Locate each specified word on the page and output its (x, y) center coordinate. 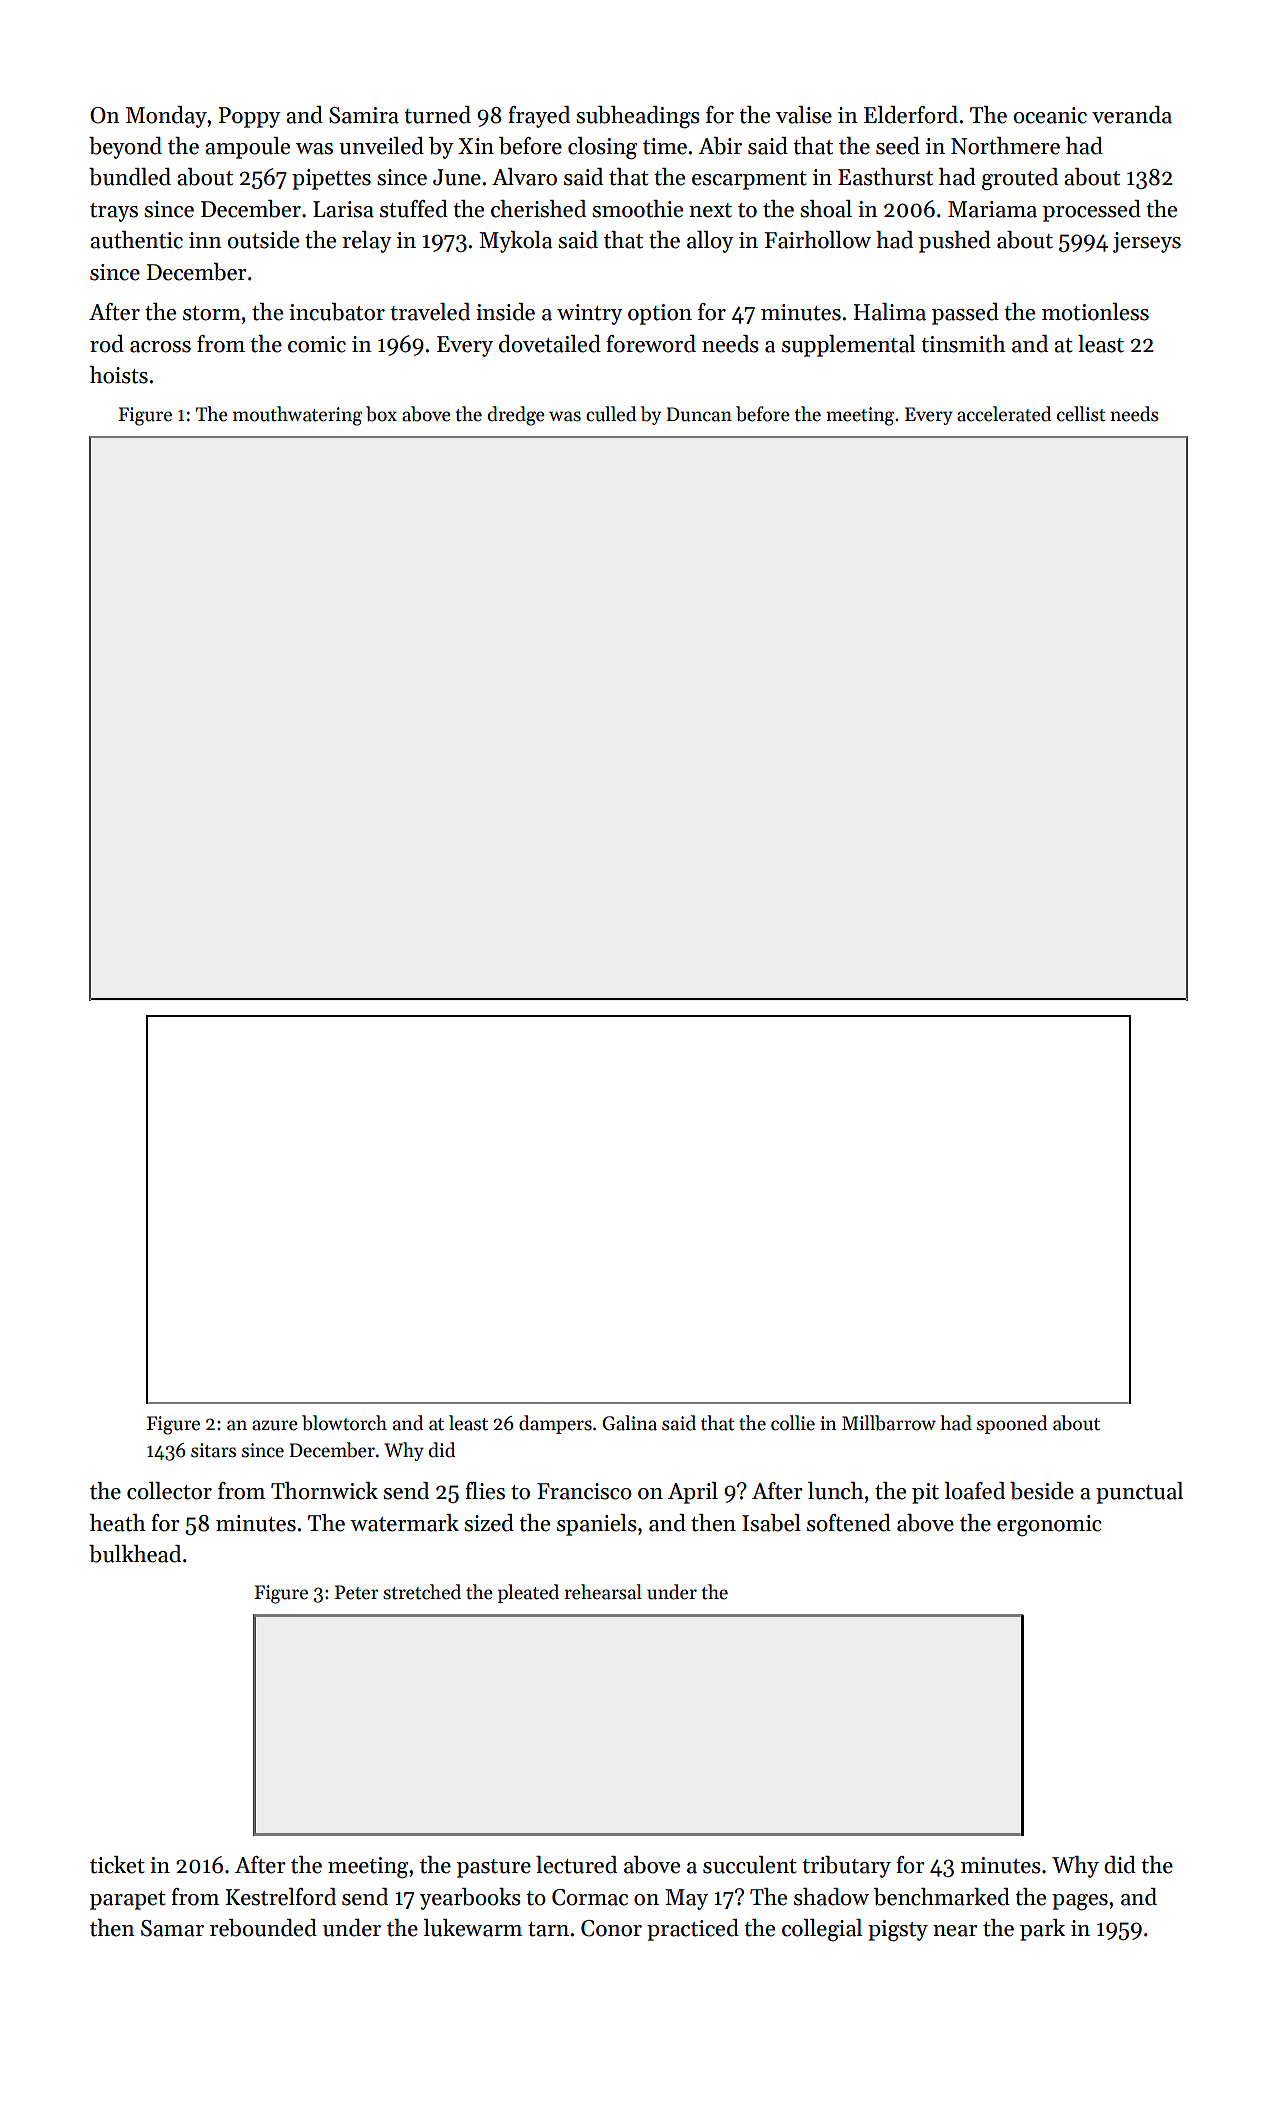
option (660, 314)
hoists (119, 375)
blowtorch (344, 1423)
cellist (1081, 414)
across (160, 347)
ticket (117, 1865)
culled (611, 414)
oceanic (1050, 115)
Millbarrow (889, 1423)
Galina (629, 1423)
